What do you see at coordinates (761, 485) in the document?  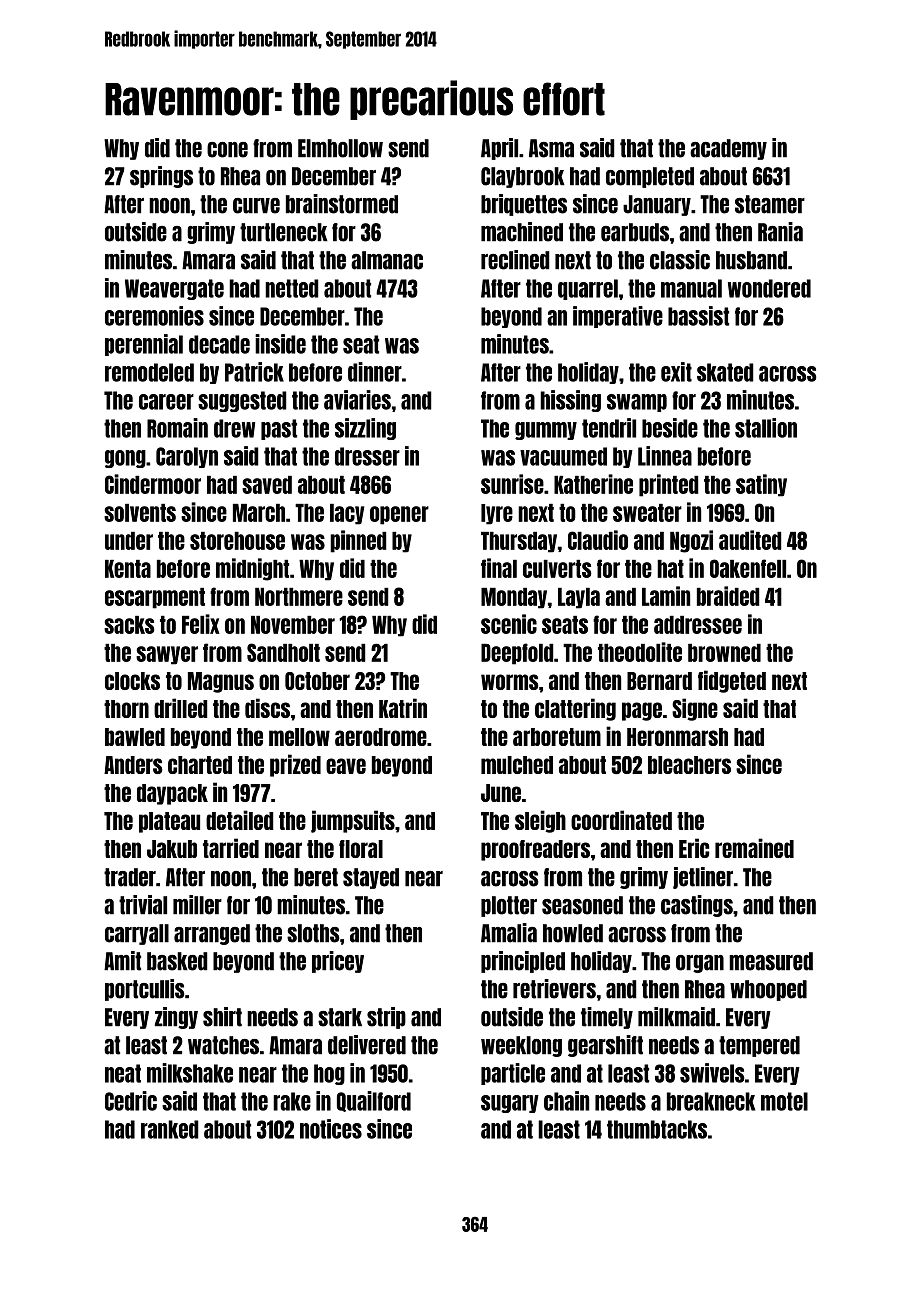 I see `satiny` at bounding box center [761, 485].
